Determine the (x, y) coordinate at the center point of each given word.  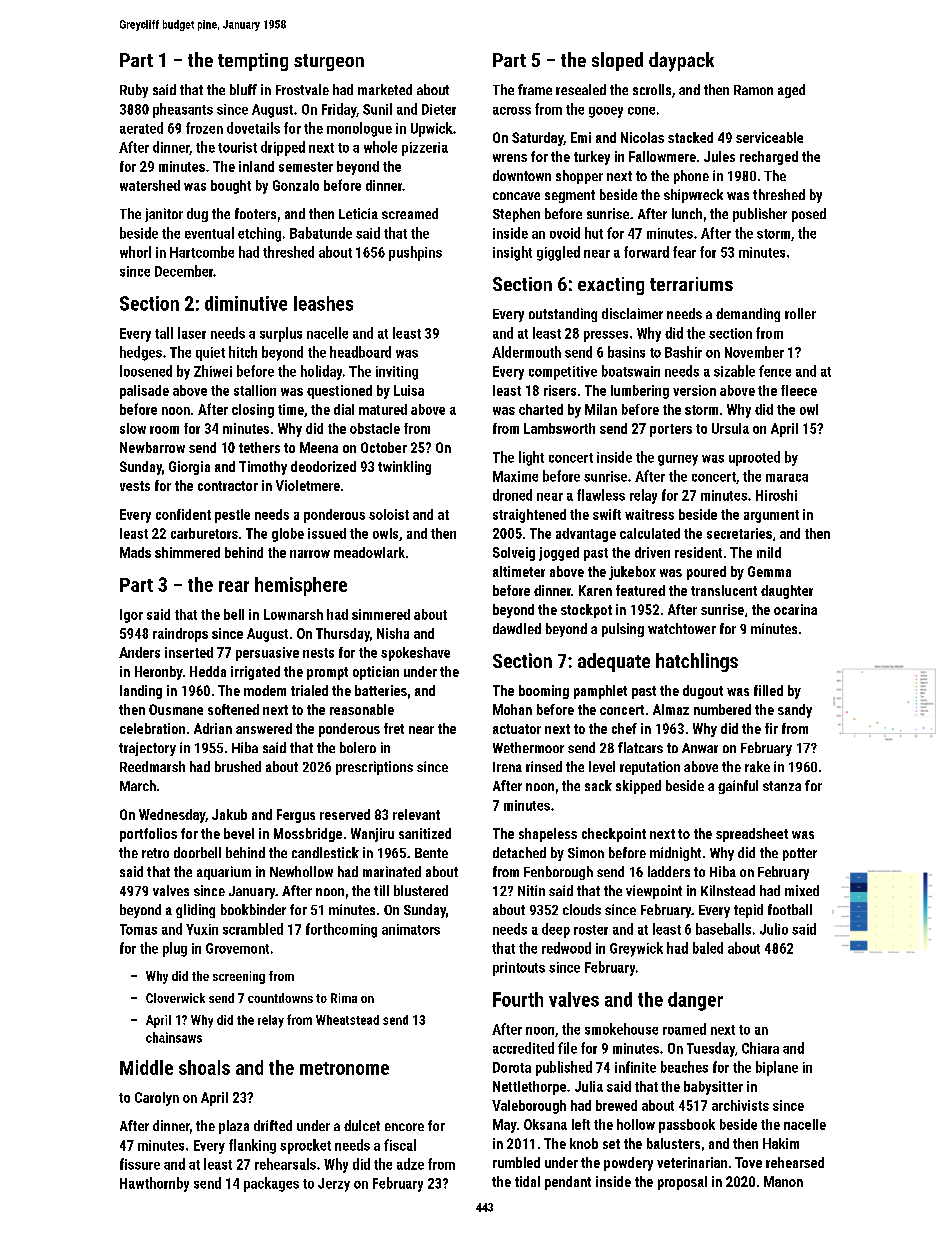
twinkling (404, 468)
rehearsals (285, 1164)
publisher (760, 215)
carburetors (204, 533)
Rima (344, 998)
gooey (606, 112)
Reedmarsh (152, 766)
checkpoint (614, 835)
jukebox (632, 573)
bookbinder (253, 909)
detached (519, 852)
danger (695, 1001)
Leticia (358, 213)
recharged (769, 158)
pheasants (183, 110)
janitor (164, 215)
